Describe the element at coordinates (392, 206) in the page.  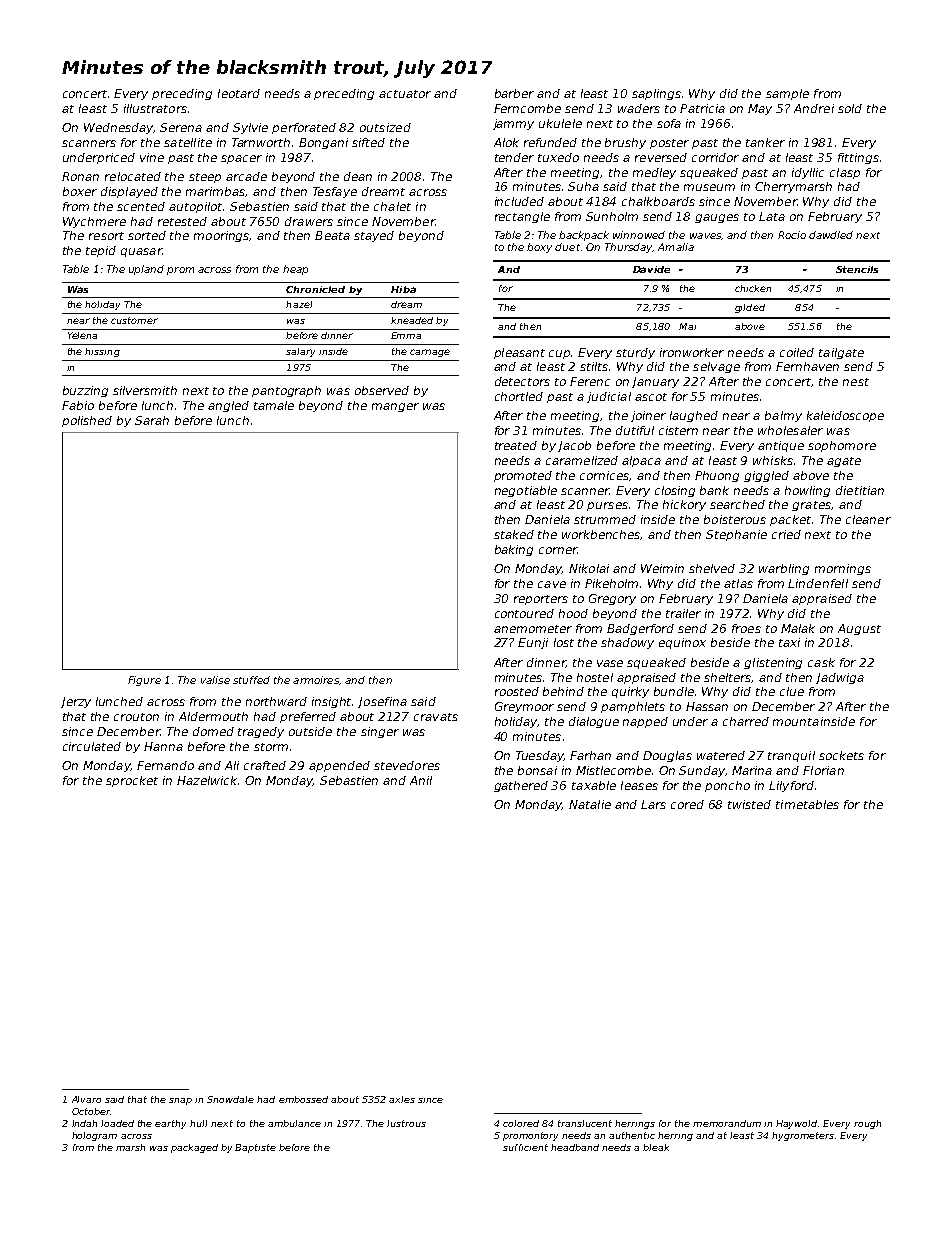
I see `chalet` at that location.
